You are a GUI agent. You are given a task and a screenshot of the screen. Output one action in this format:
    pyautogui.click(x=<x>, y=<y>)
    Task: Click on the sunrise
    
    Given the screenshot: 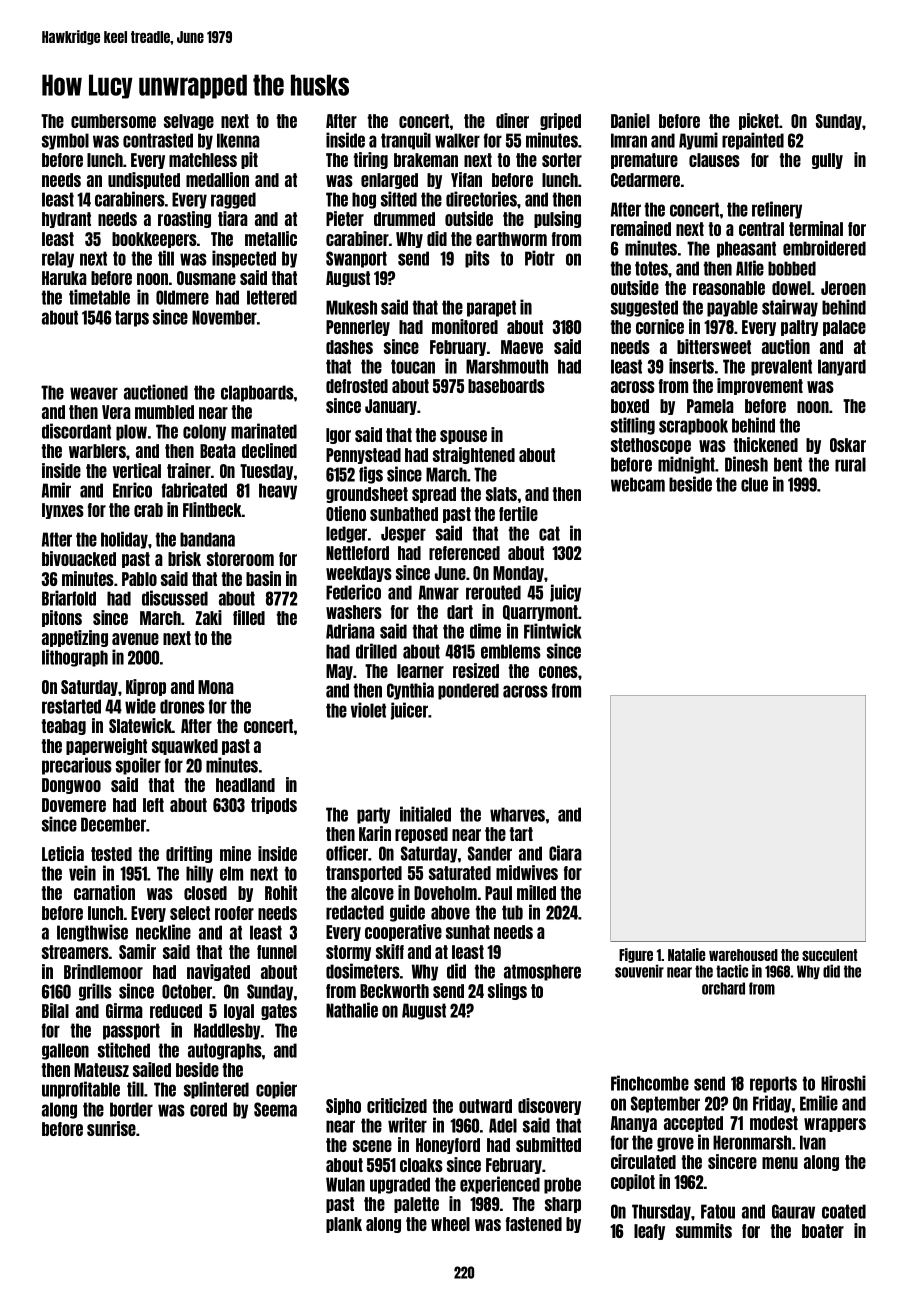 What is the action you would take?
    pyautogui.click(x=111, y=1128)
